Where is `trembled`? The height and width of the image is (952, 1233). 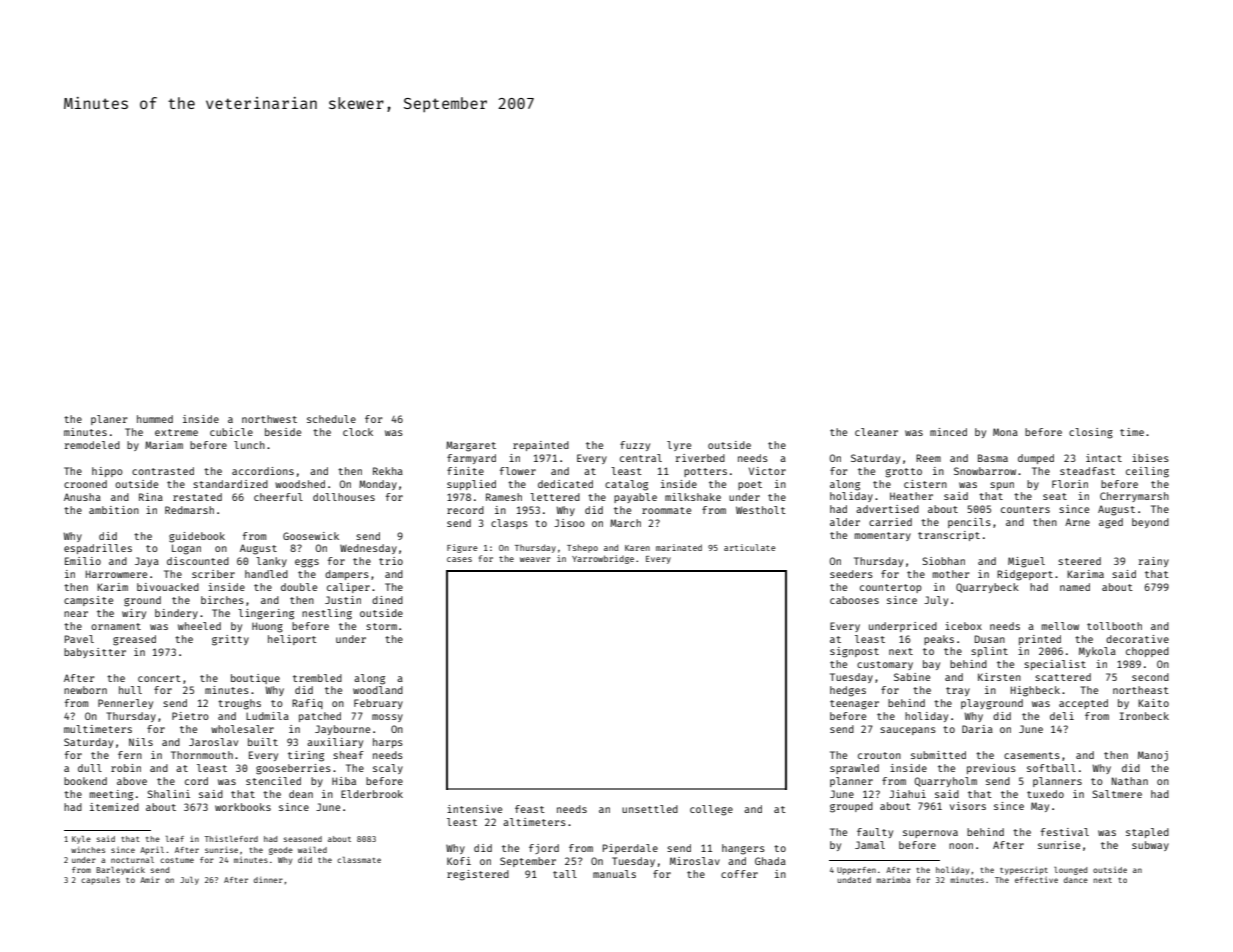 trembled is located at coordinates (317, 678).
